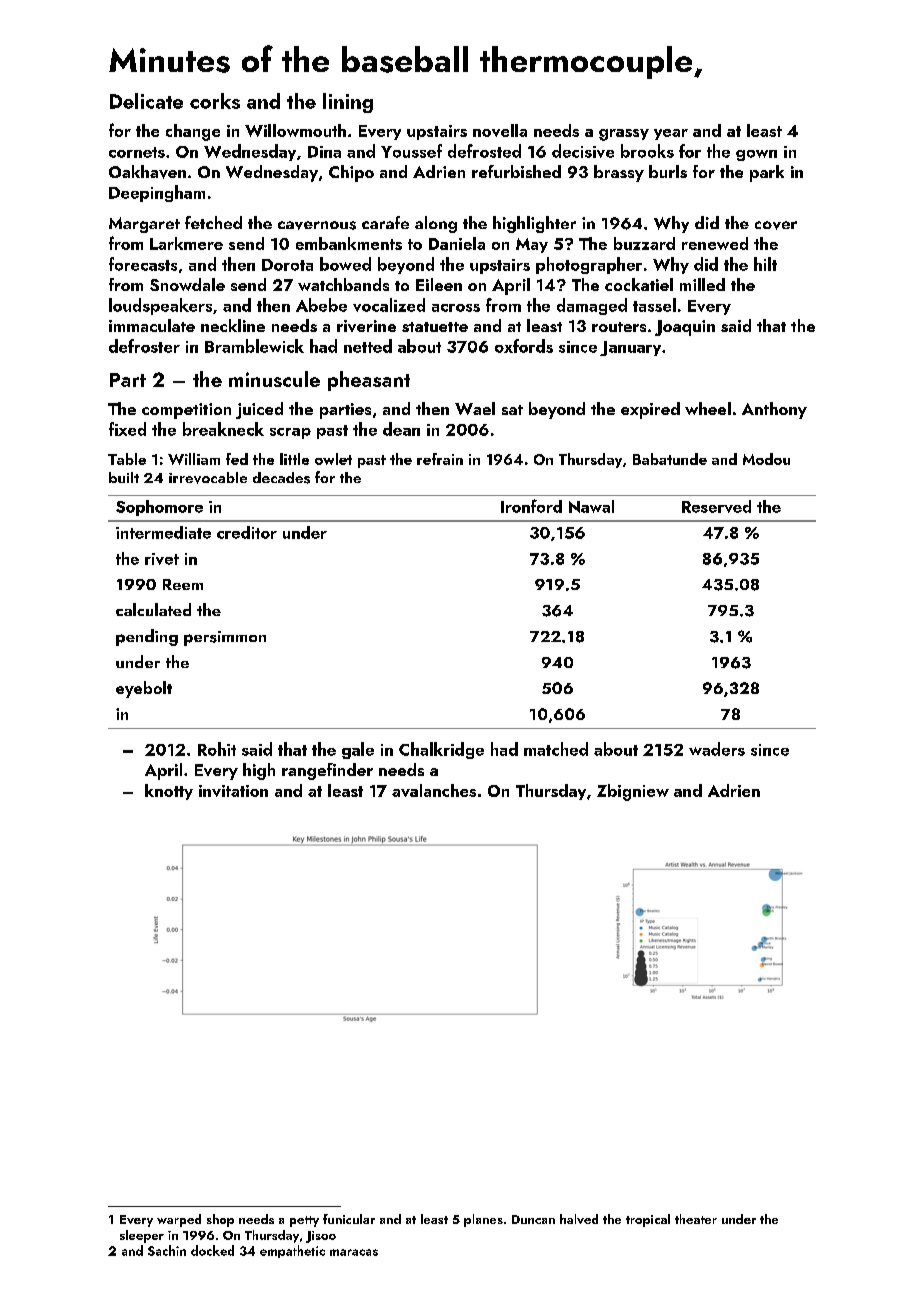 This image has height=1308, width=924. What do you see at coordinates (484, 151) in the image?
I see `defrosted` at bounding box center [484, 151].
